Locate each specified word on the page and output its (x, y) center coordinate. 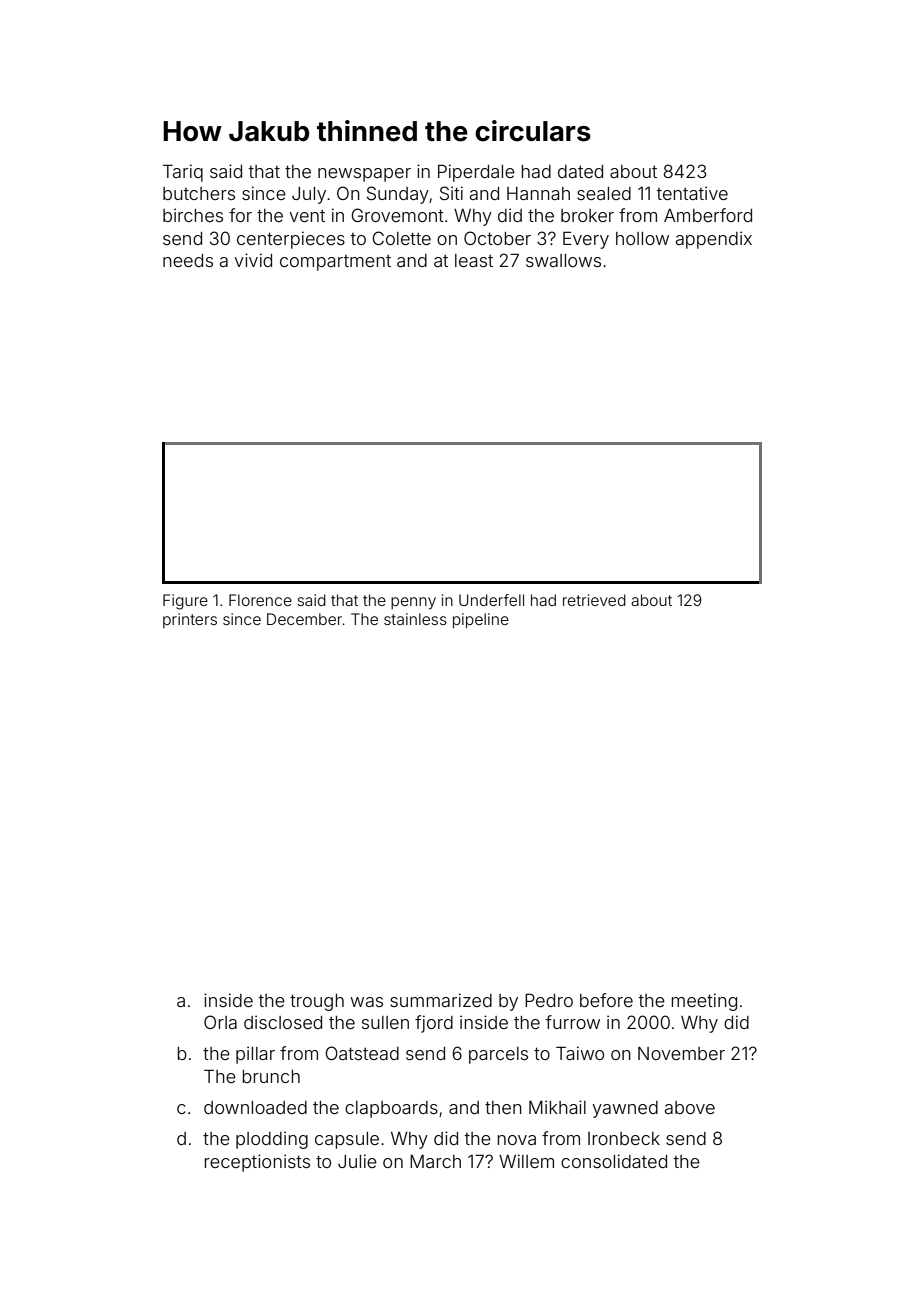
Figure (185, 602)
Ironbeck (624, 1138)
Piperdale (476, 173)
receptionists (257, 1163)
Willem (526, 1161)
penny (413, 603)
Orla (220, 1022)
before (606, 1000)
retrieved (594, 600)
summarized (441, 1000)
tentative (692, 193)
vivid (253, 260)
